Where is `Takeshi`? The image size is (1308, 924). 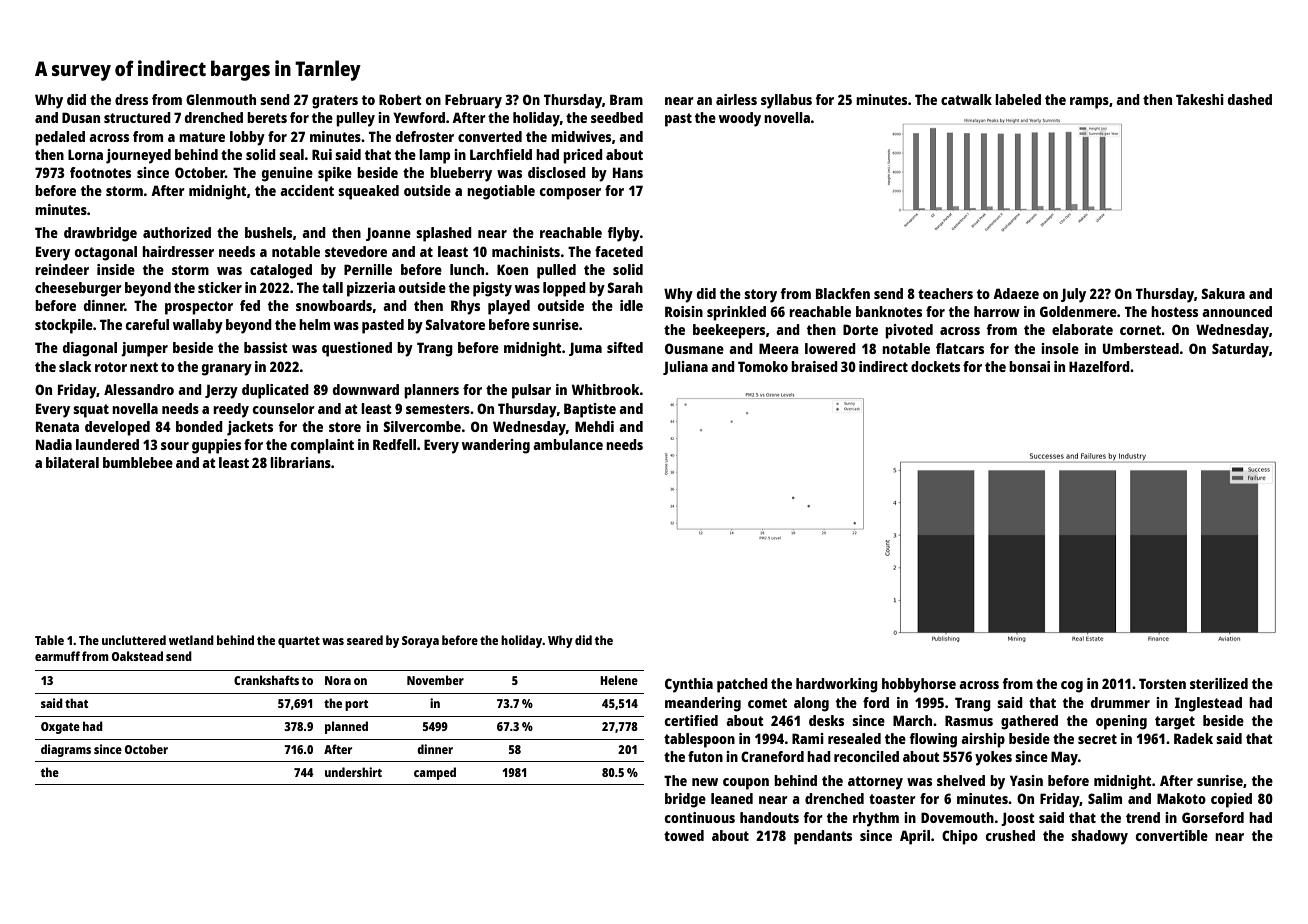 Takeshi is located at coordinates (1200, 99).
